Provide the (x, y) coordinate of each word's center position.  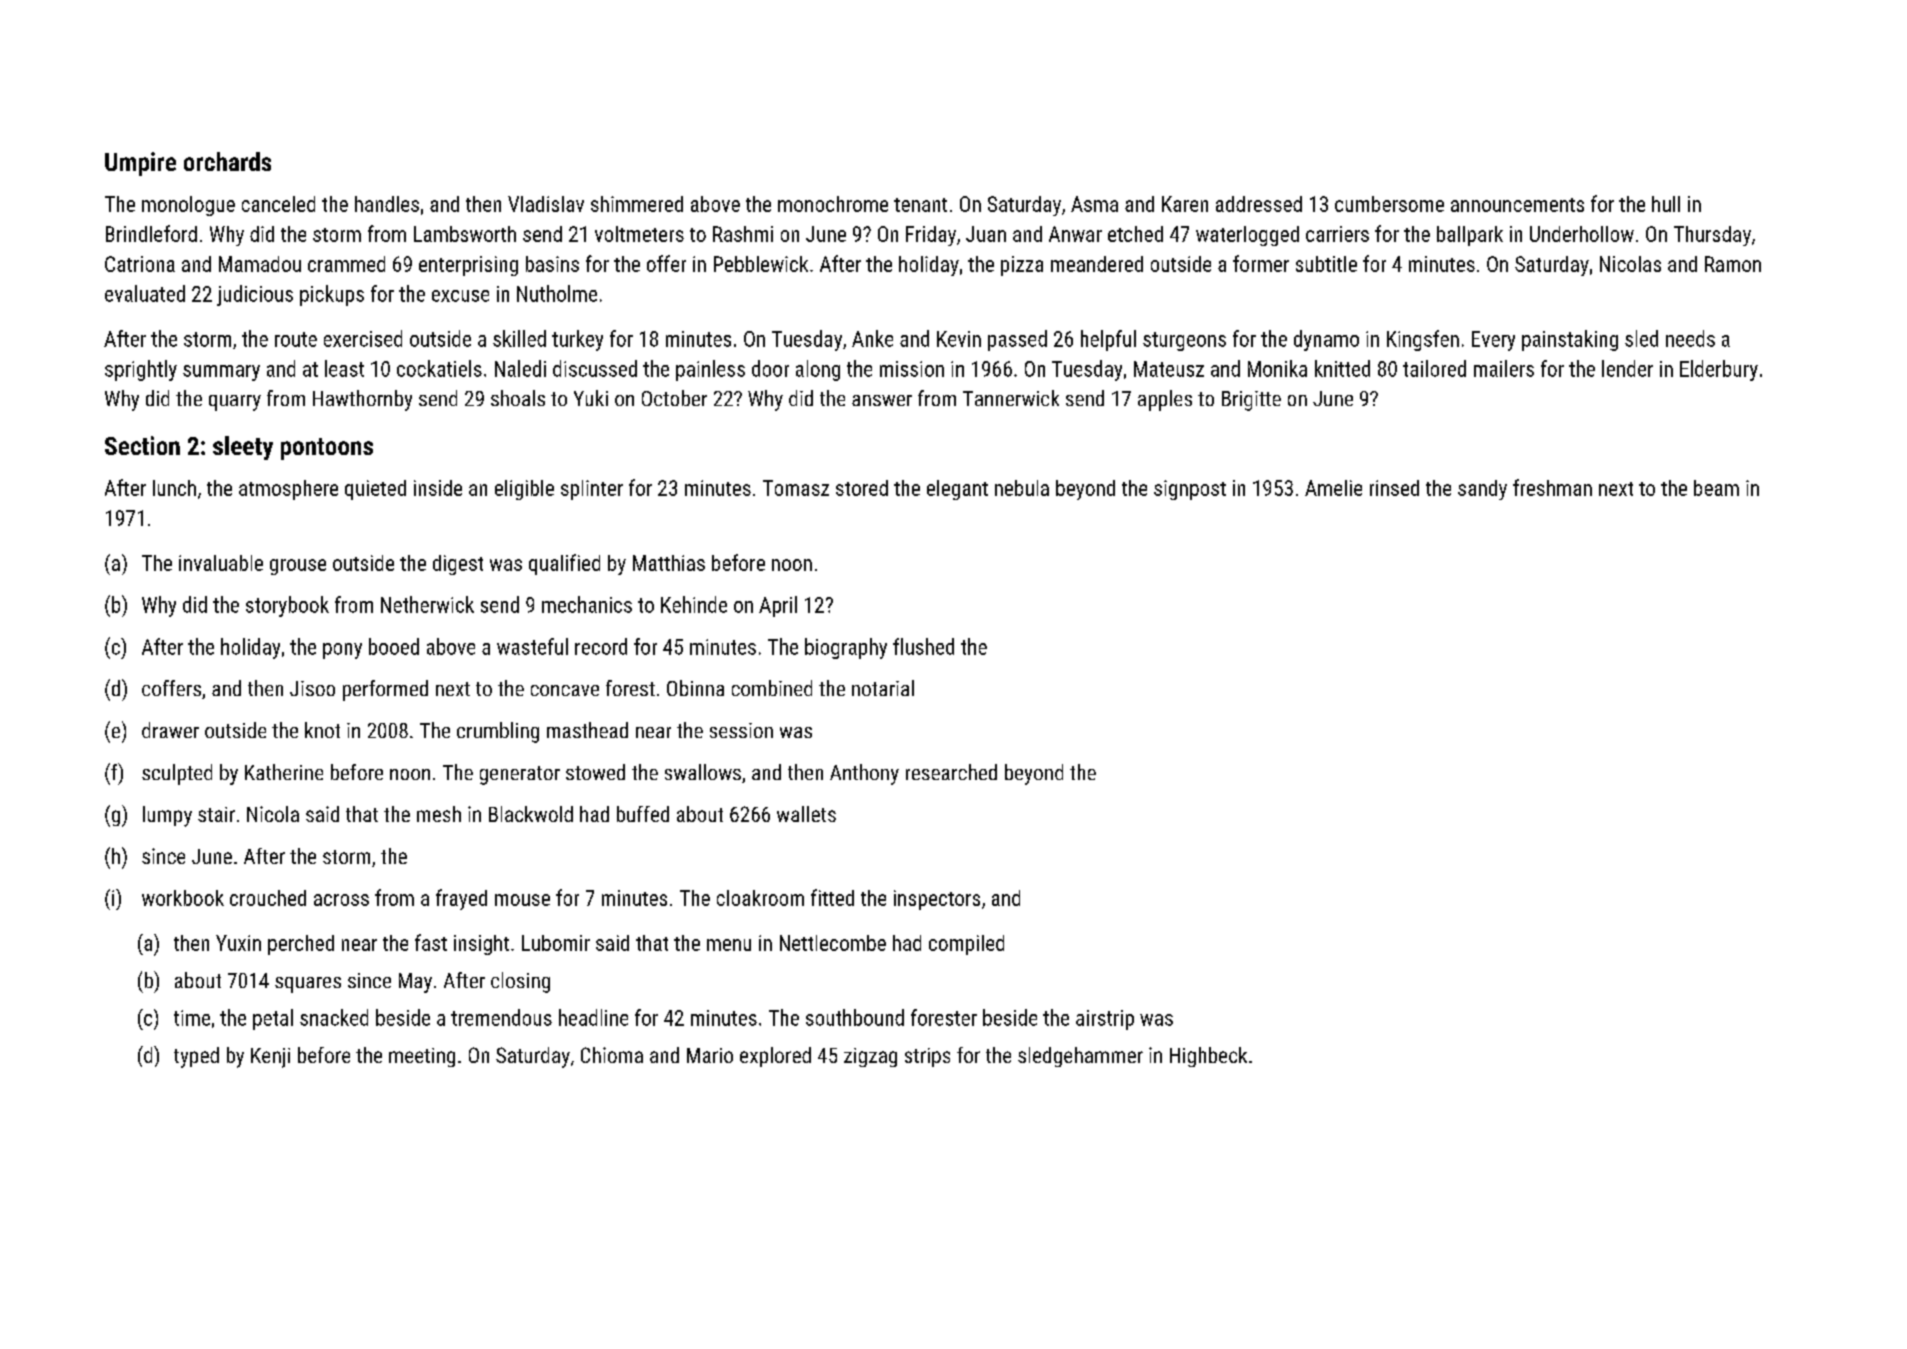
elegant (957, 490)
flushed (923, 646)
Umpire (140, 164)
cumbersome (1389, 204)
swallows (703, 772)
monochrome (833, 204)
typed (196, 1057)
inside (438, 488)
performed (385, 690)
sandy (1482, 490)
